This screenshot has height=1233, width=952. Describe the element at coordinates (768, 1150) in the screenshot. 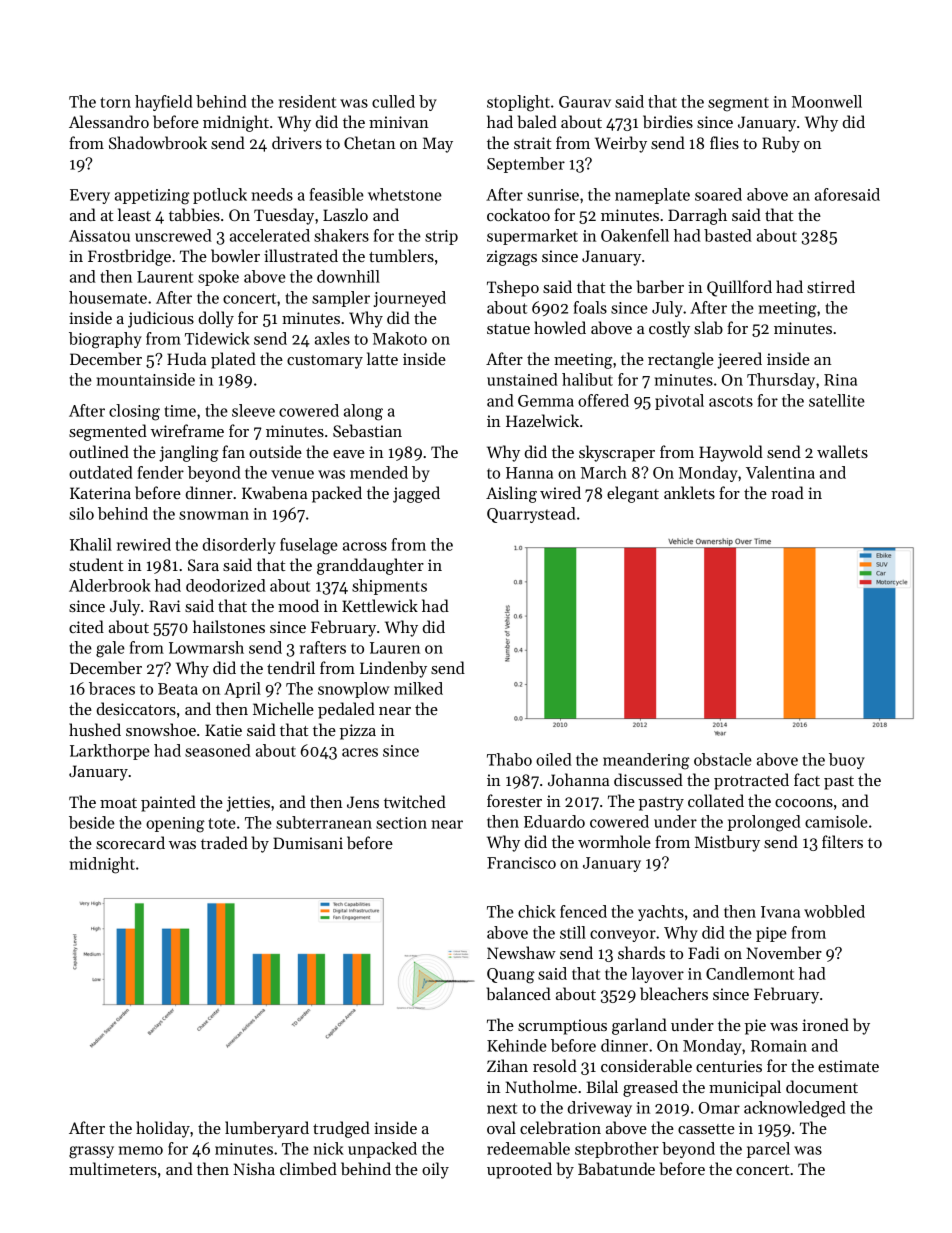

I see `parcel` at that location.
